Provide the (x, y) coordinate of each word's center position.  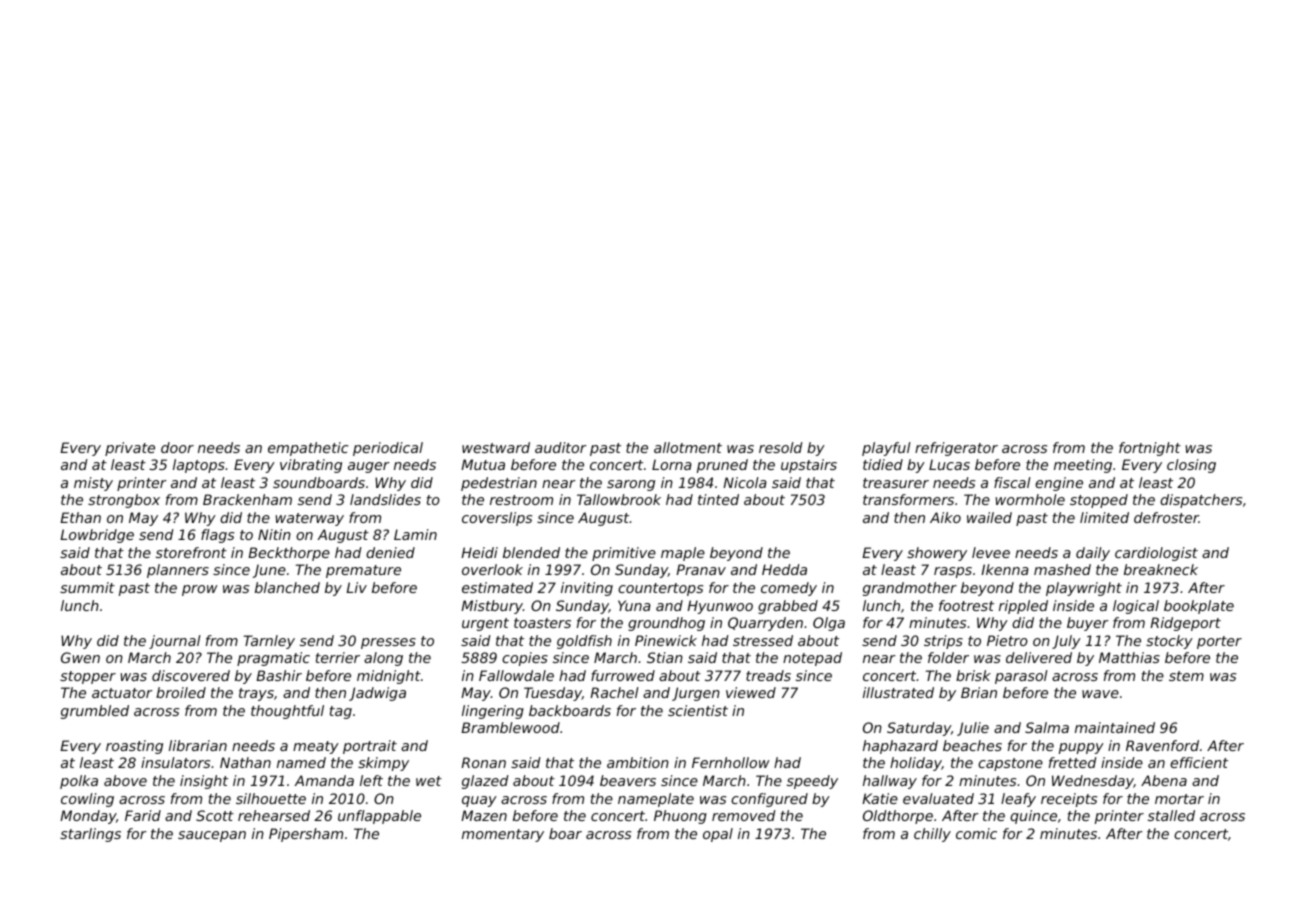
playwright (1084, 589)
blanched (287, 587)
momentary (503, 835)
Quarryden (765, 624)
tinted (718, 499)
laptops (199, 466)
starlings (90, 835)
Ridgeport (1185, 624)
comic (976, 833)
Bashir (279, 675)
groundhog (666, 624)
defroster (1166, 517)
